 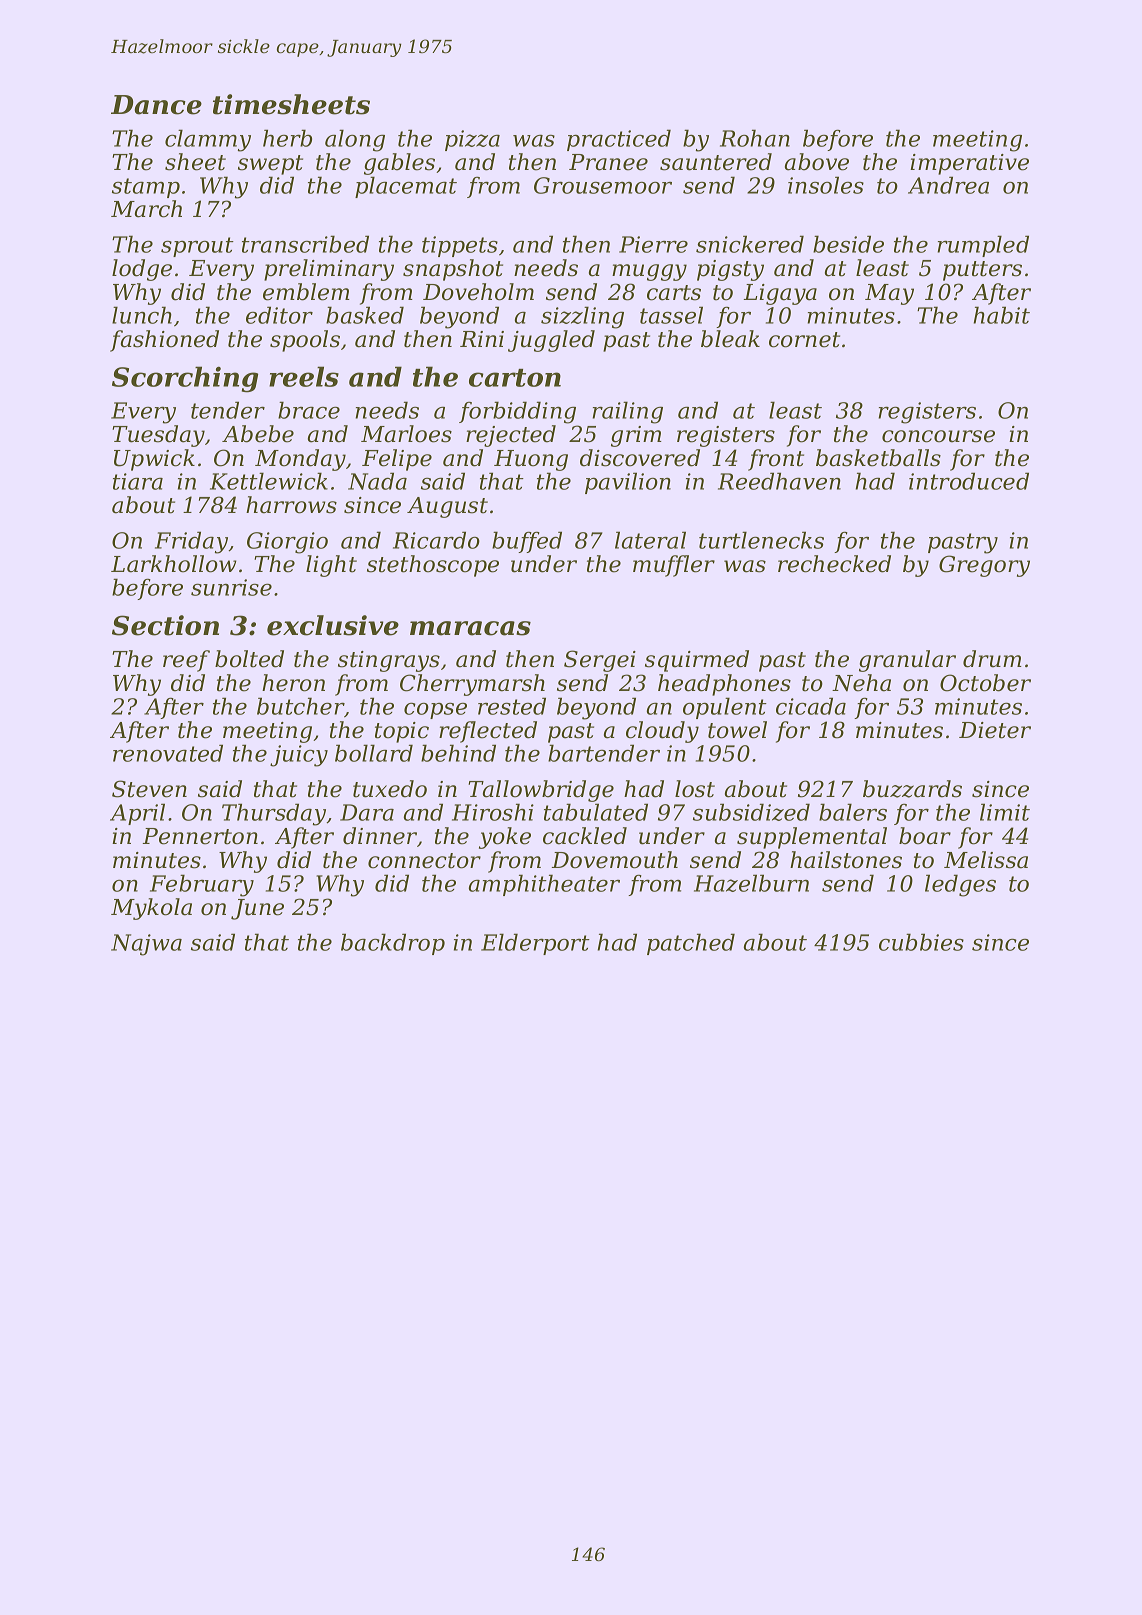 What do you see at coordinates (984, 566) in the screenshot?
I see `Gregory` at bounding box center [984, 566].
